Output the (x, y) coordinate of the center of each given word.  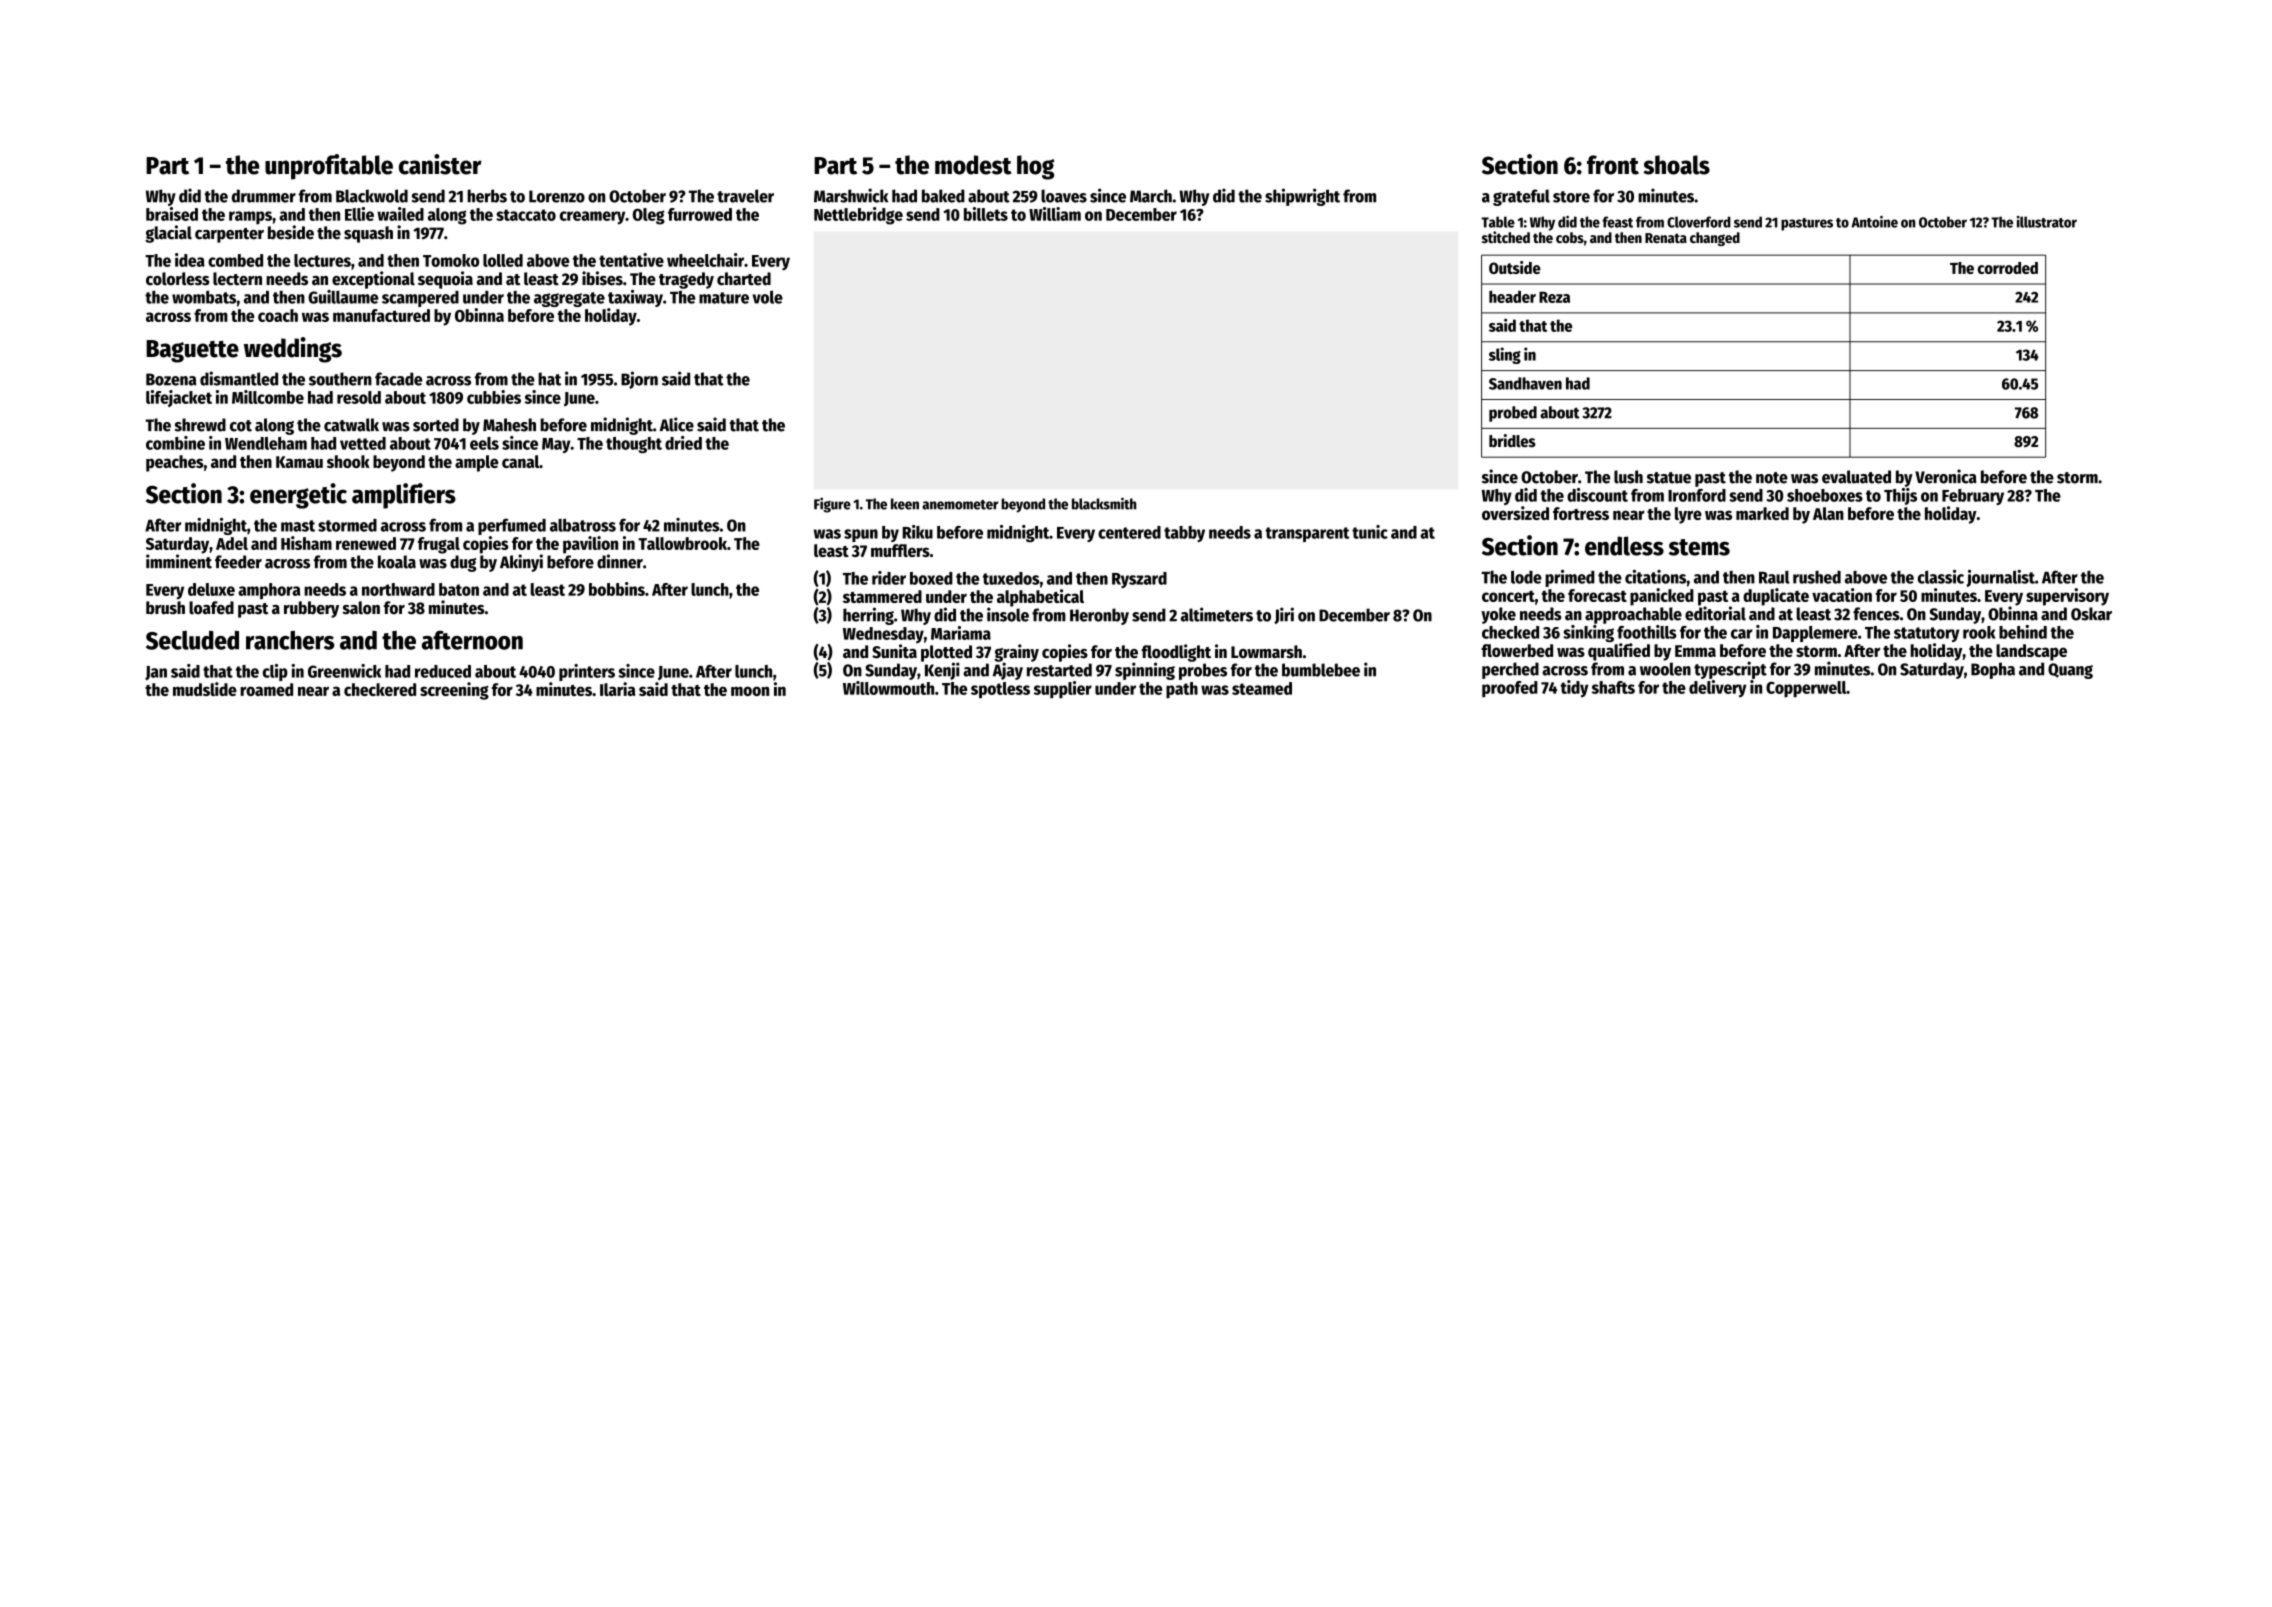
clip (275, 672)
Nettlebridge (858, 216)
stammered (882, 596)
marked (1762, 513)
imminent (179, 561)
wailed (400, 214)
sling (1505, 355)
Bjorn (639, 380)
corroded (2008, 268)
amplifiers (404, 496)
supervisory (2067, 597)
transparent (1307, 534)
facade (398, 379)
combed (235, 260)
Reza (1554, 297)
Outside (1515, 267)
